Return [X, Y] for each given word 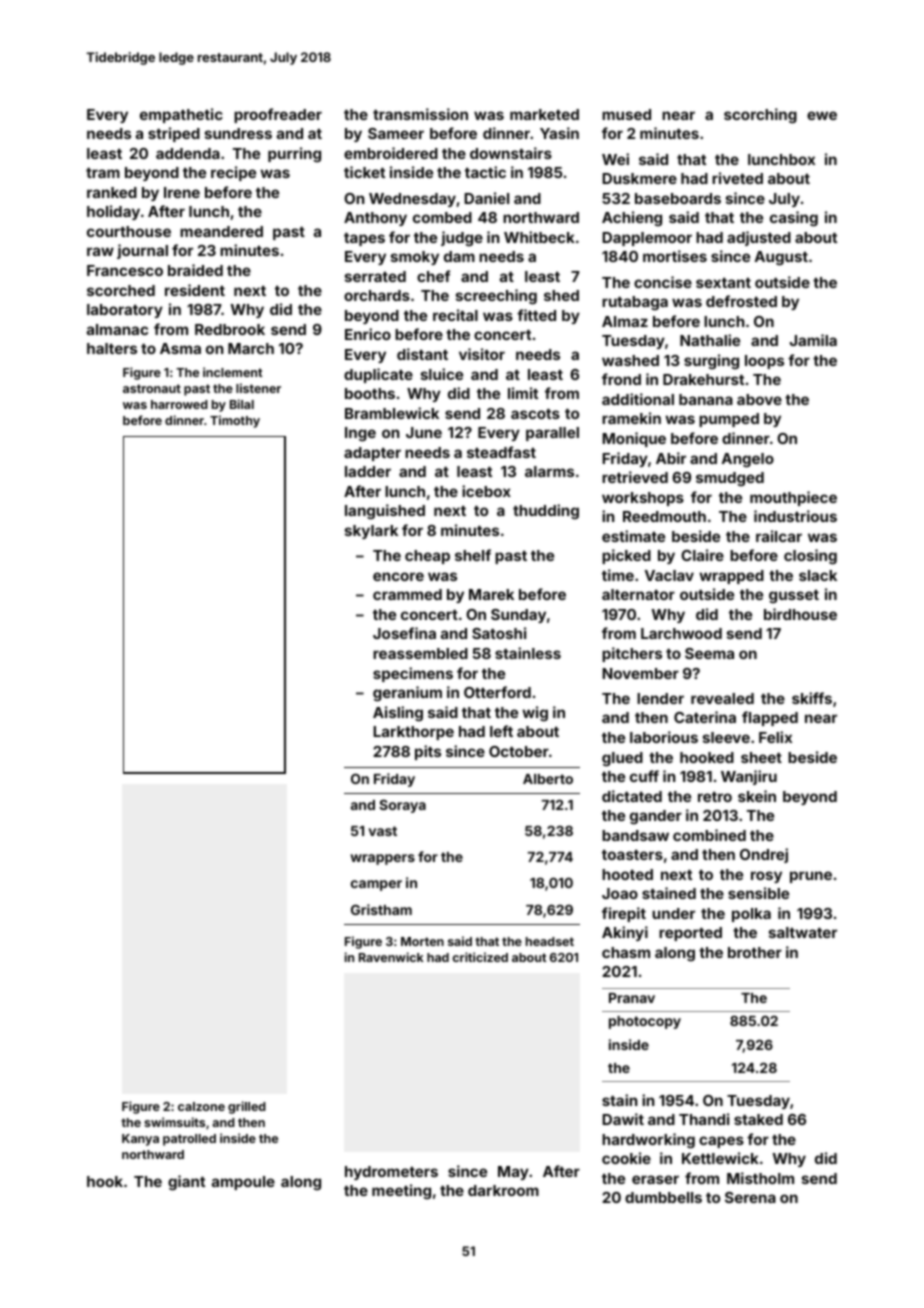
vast [382, 831]
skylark [371, 532]
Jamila [813, 340]
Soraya [402, 806]
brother [755, 952]
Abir [671, 458]
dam [459, 256]
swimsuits [174, 1122]
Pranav [632, 998]
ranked [112, 192]
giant [186, 1183]
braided [195, 270]
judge [462, 238]
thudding [546, 512]
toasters [632, 855]
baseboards [678, 198]
